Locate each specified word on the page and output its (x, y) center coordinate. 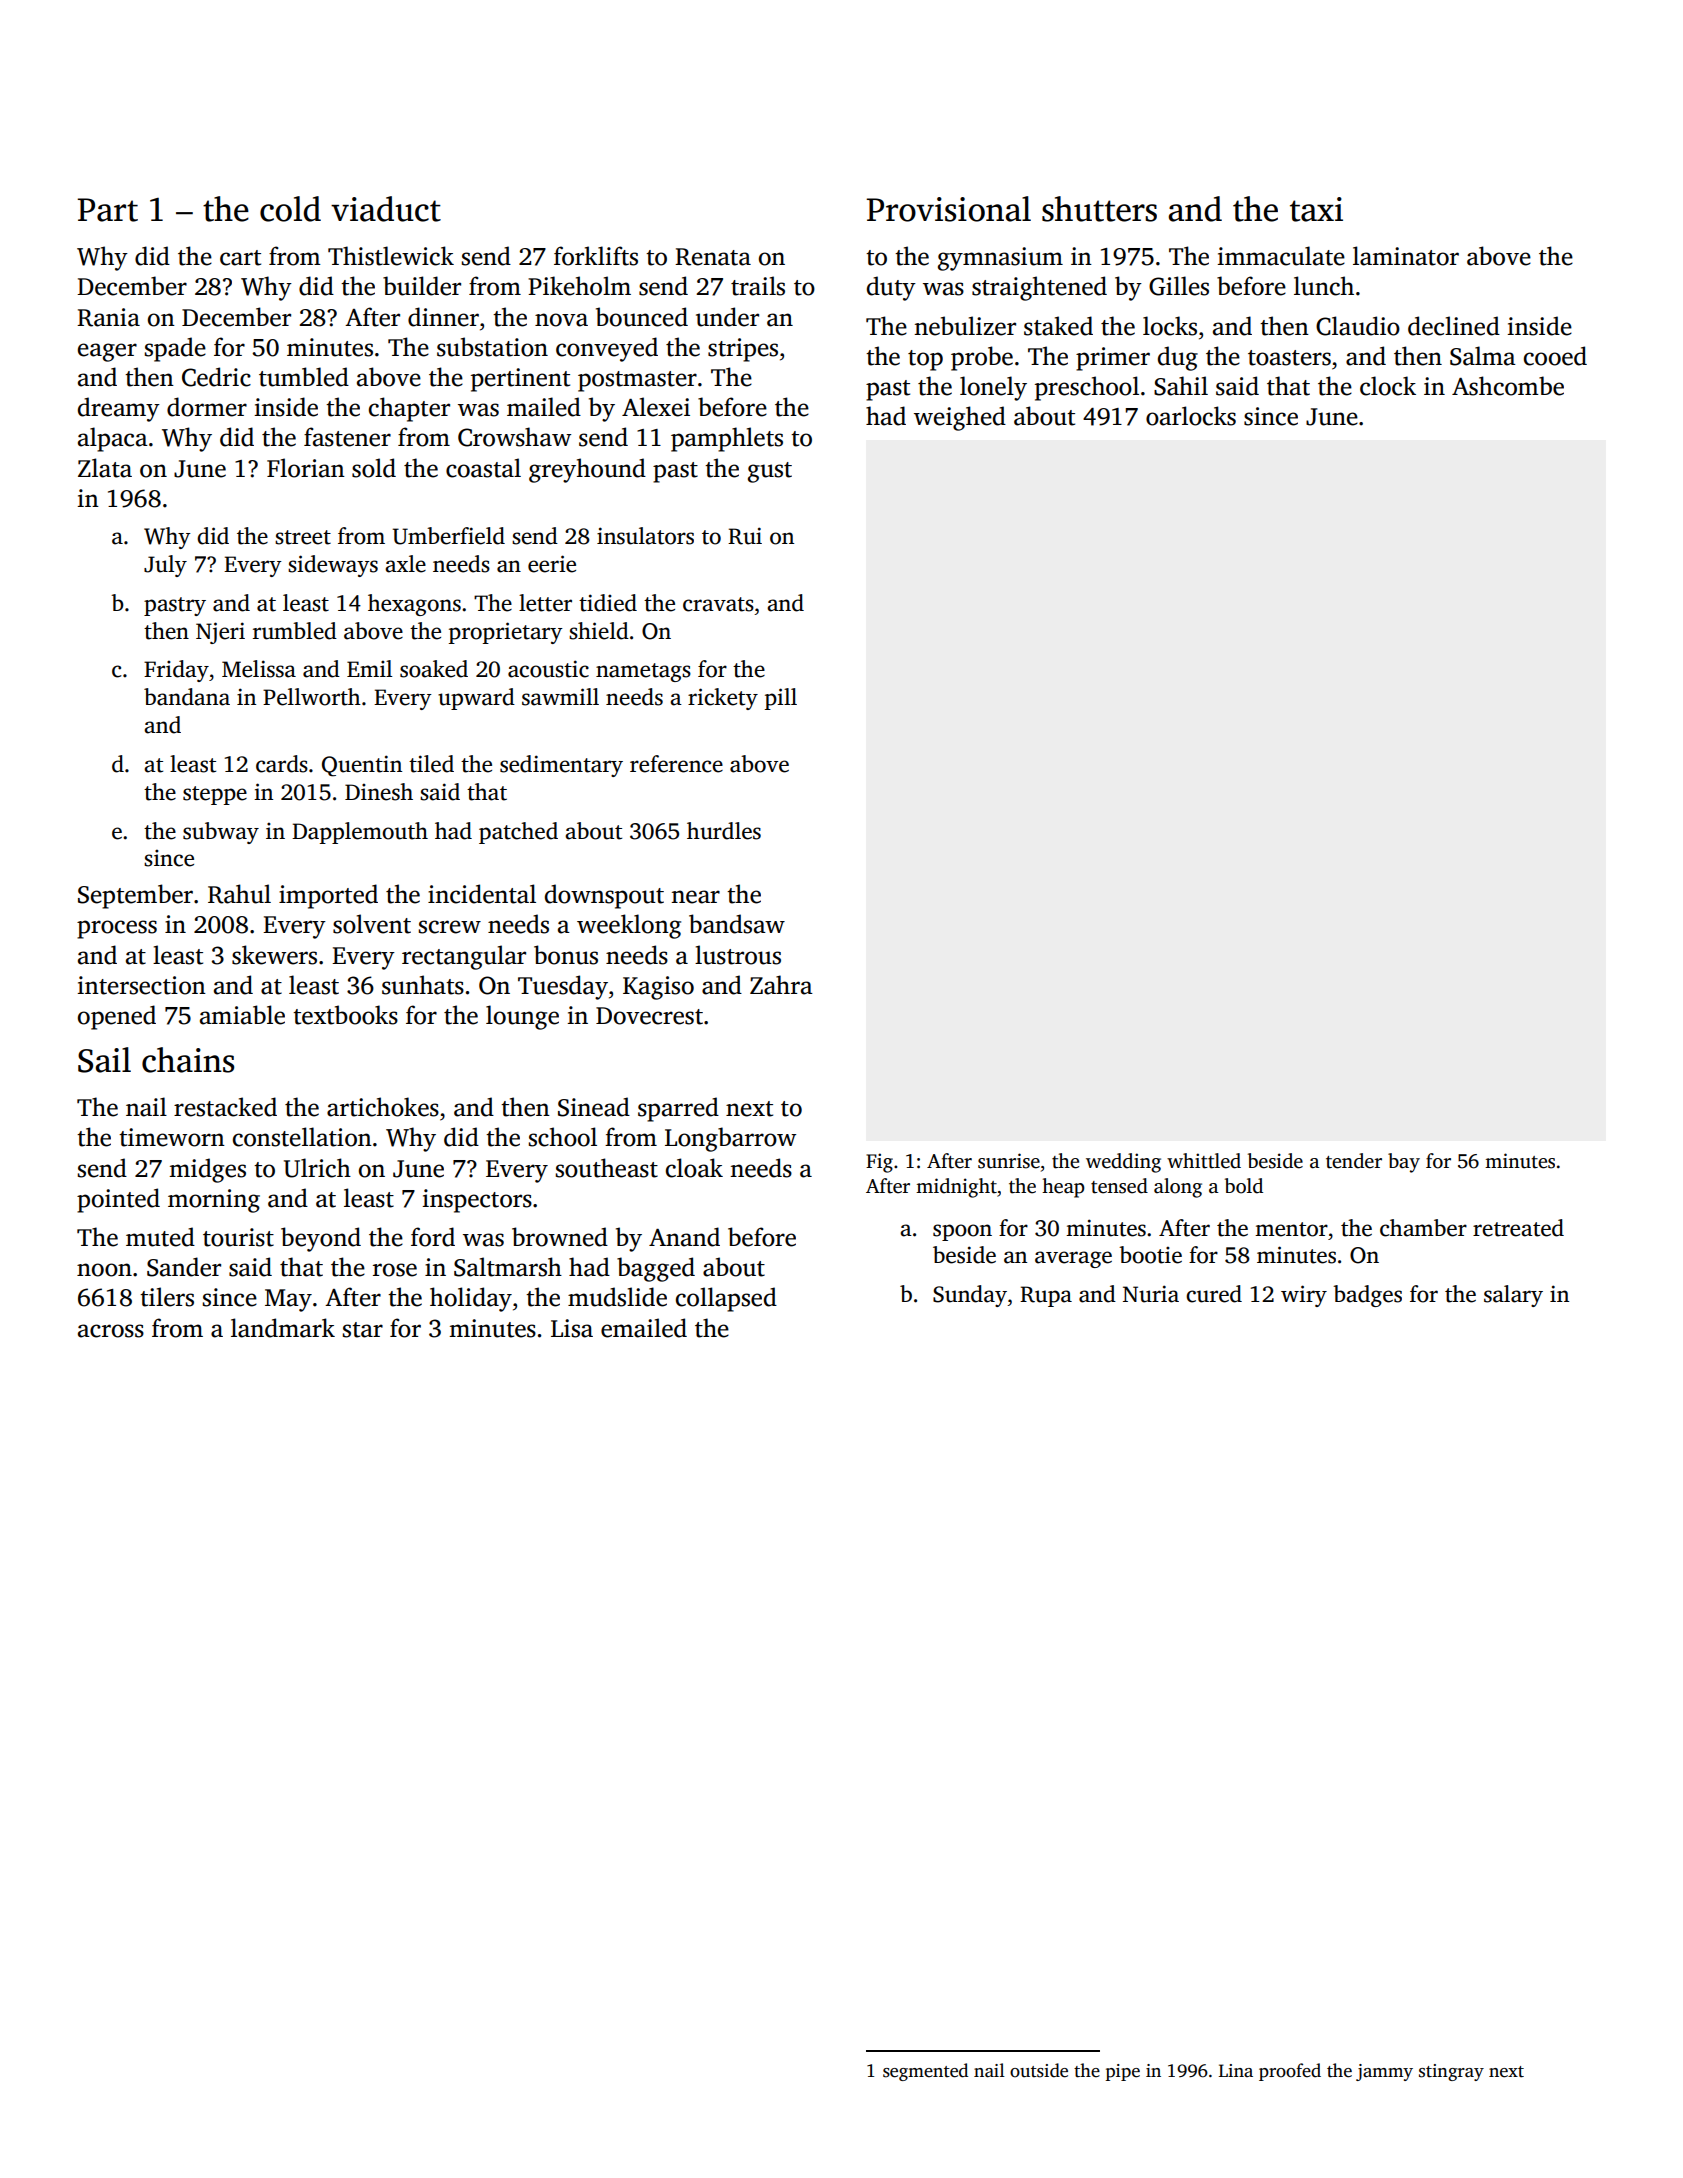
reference (676, 764)
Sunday (970, 1296)
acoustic (548, 669)
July (165, 566)
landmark (283, 1328)
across (111, 1331)
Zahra (781, 985)
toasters (1289, 358)
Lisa (572, 1328)
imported (328, 896)
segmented (925, 2072)
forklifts (596, 256)
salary (1513, 1296)
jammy (1384, 2072)
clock (1388, 386)
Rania (108, 317)
